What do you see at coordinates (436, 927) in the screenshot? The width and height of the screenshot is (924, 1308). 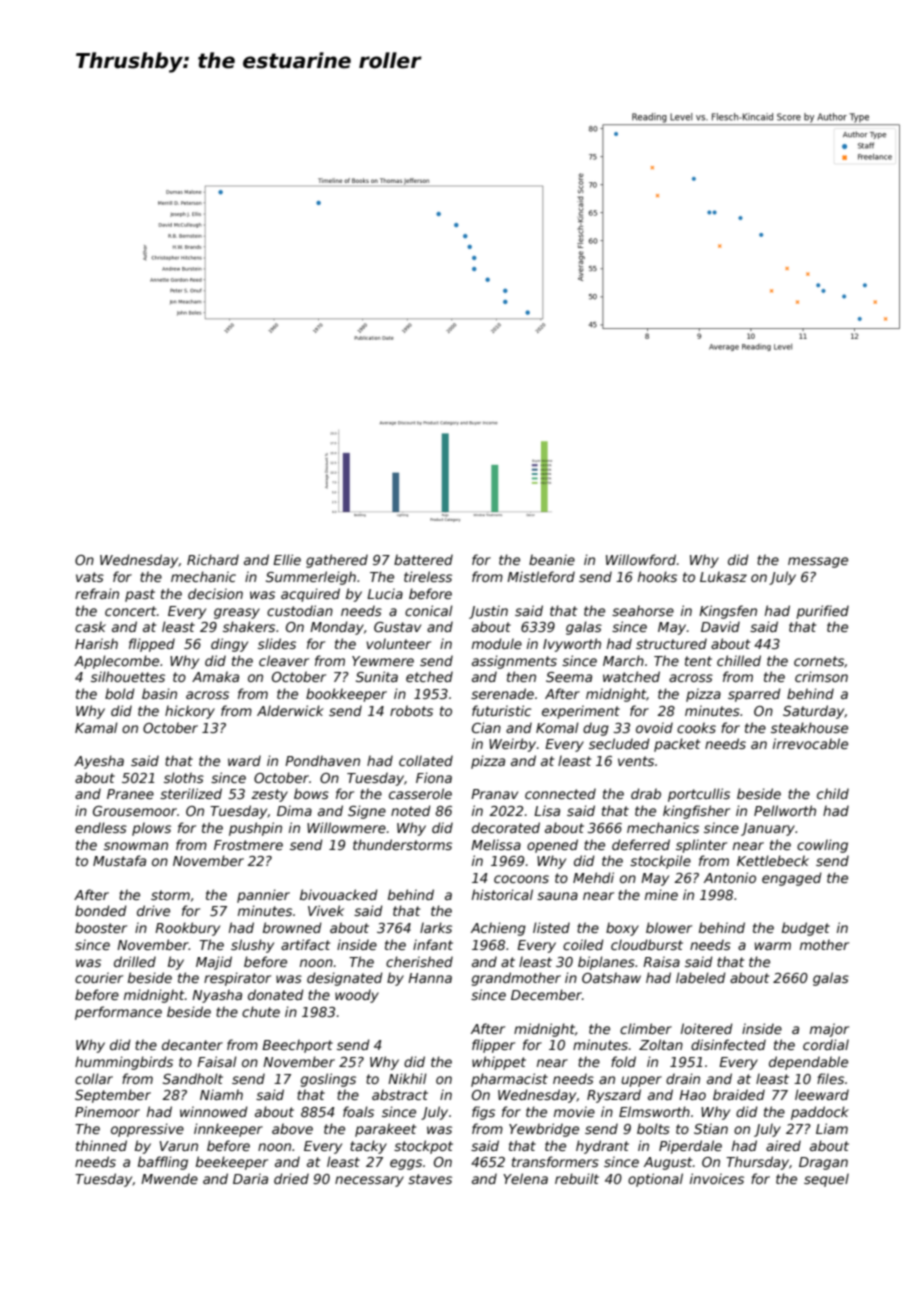 I see `larks` at bounding box center [436, 927].
